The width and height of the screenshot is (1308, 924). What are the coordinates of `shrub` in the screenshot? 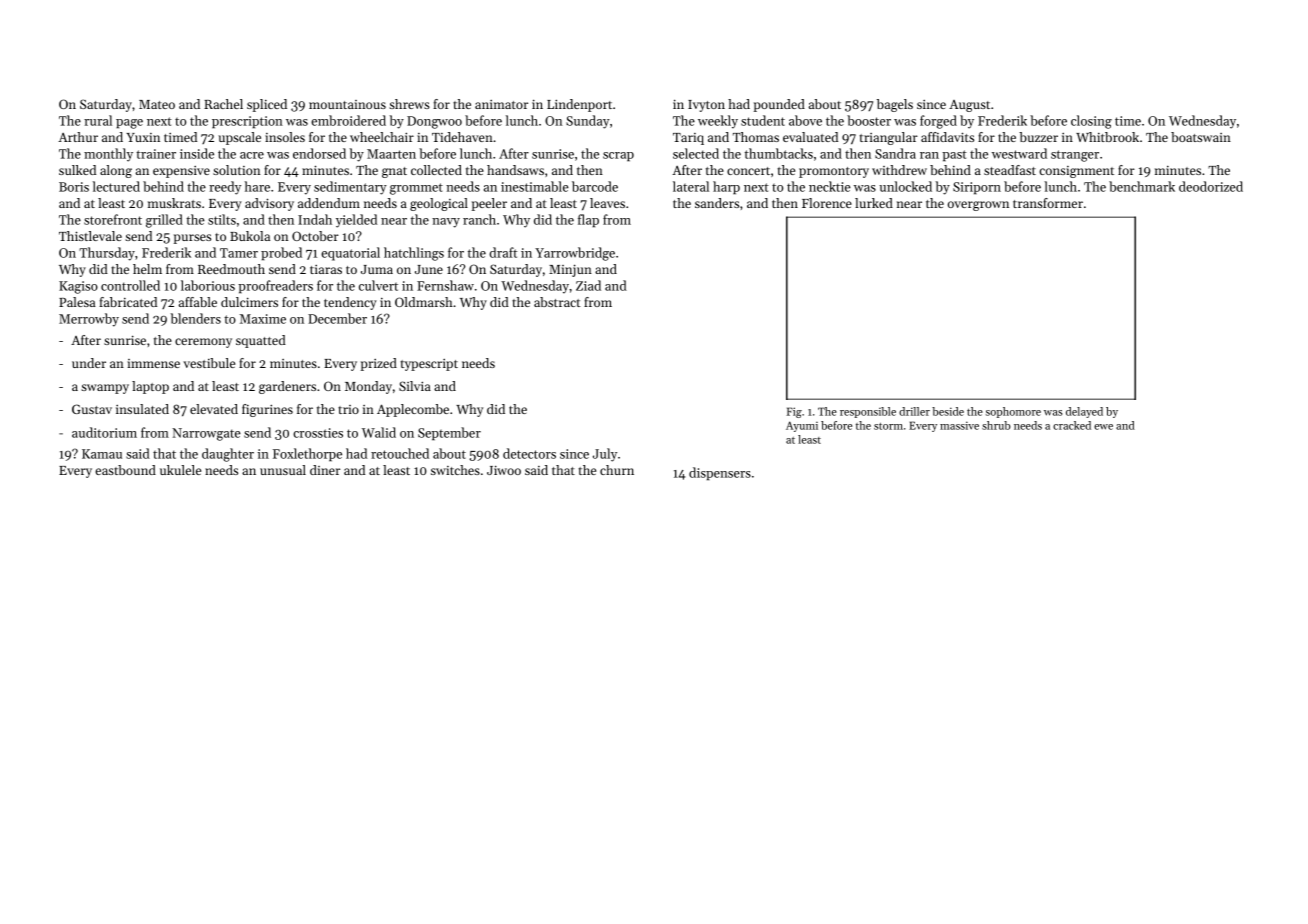 It's located at (996, 425).
